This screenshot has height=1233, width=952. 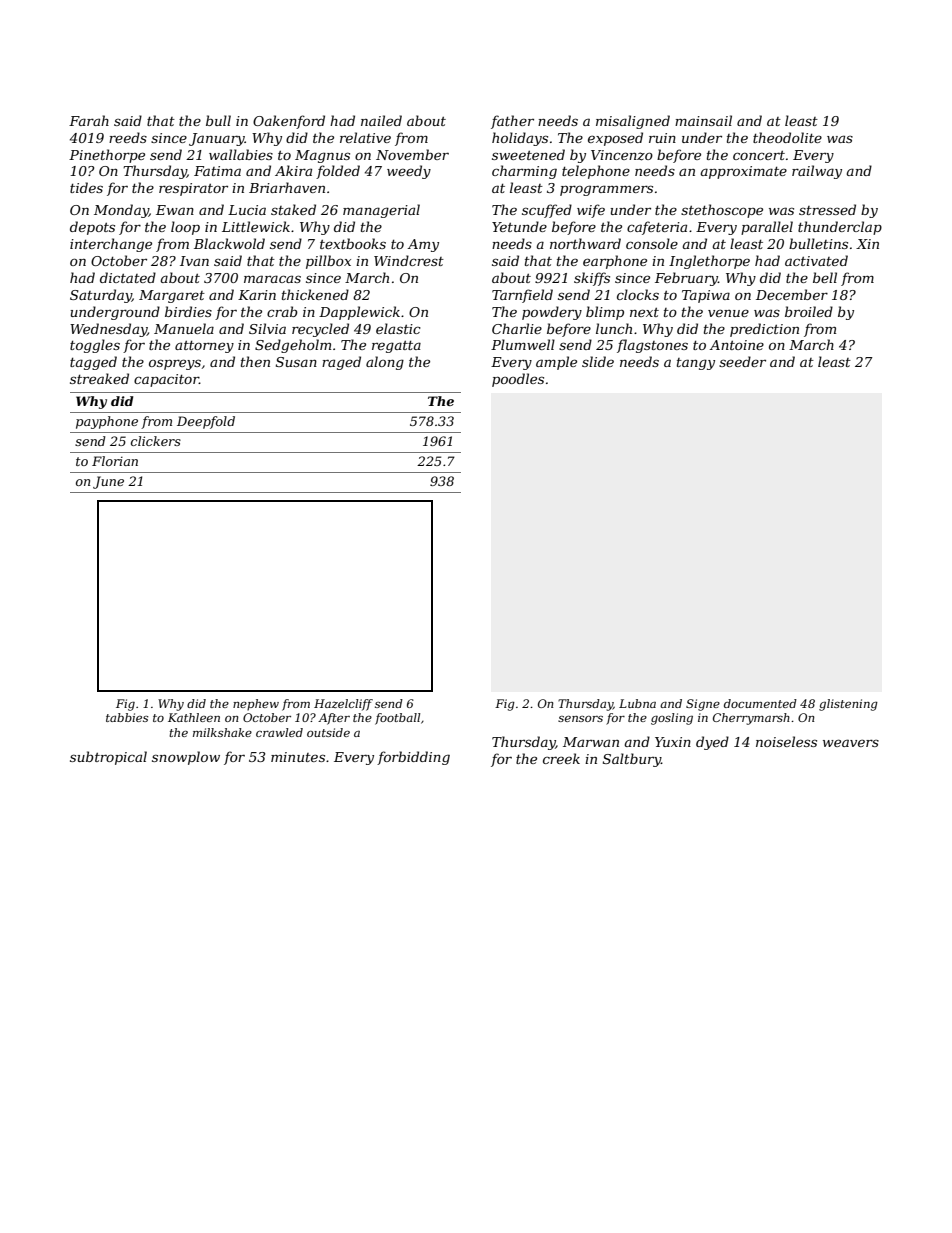 I want to click on snowplow, so click(x=186, y=758).
